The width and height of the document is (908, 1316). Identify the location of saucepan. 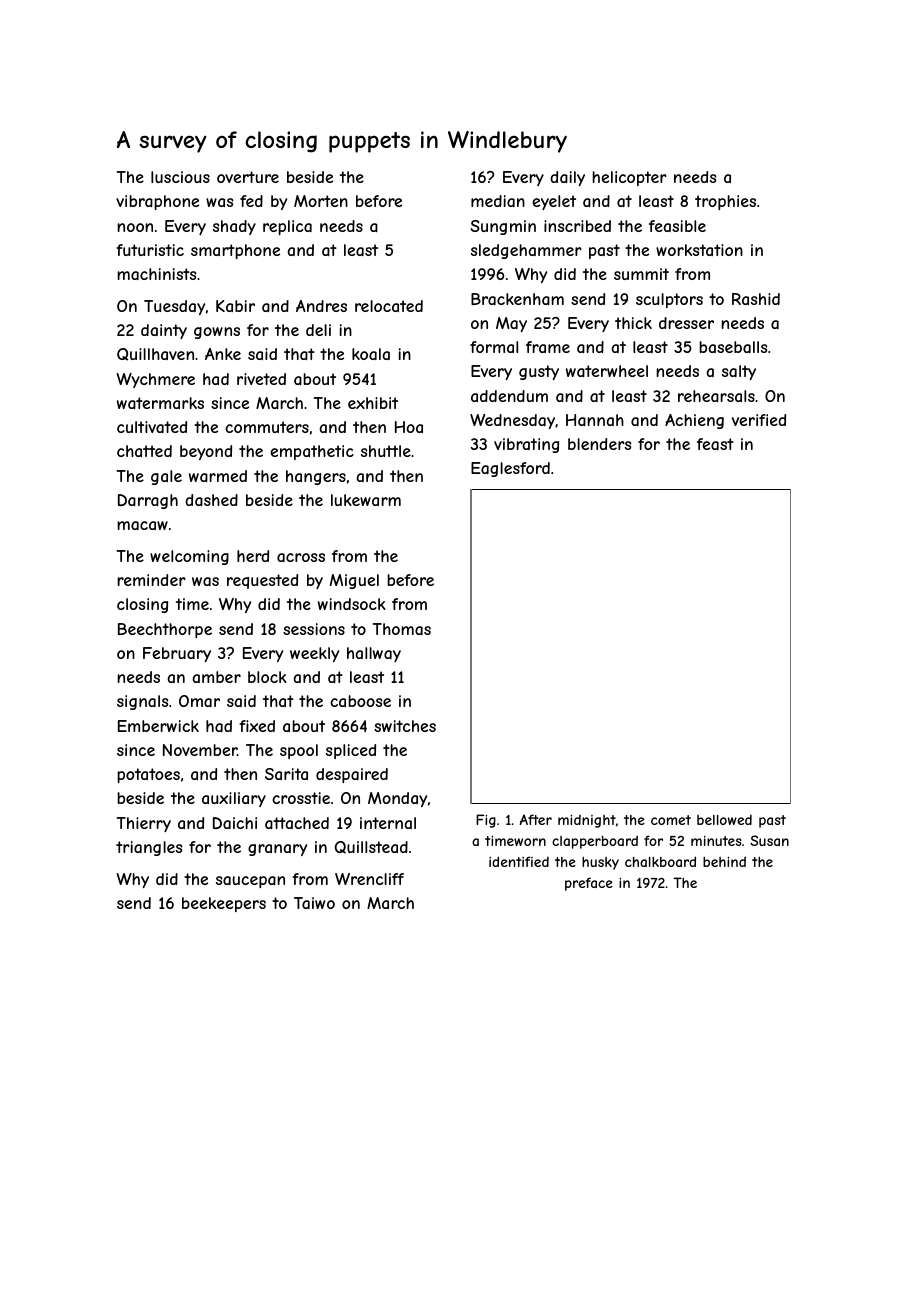
(250, 882).
